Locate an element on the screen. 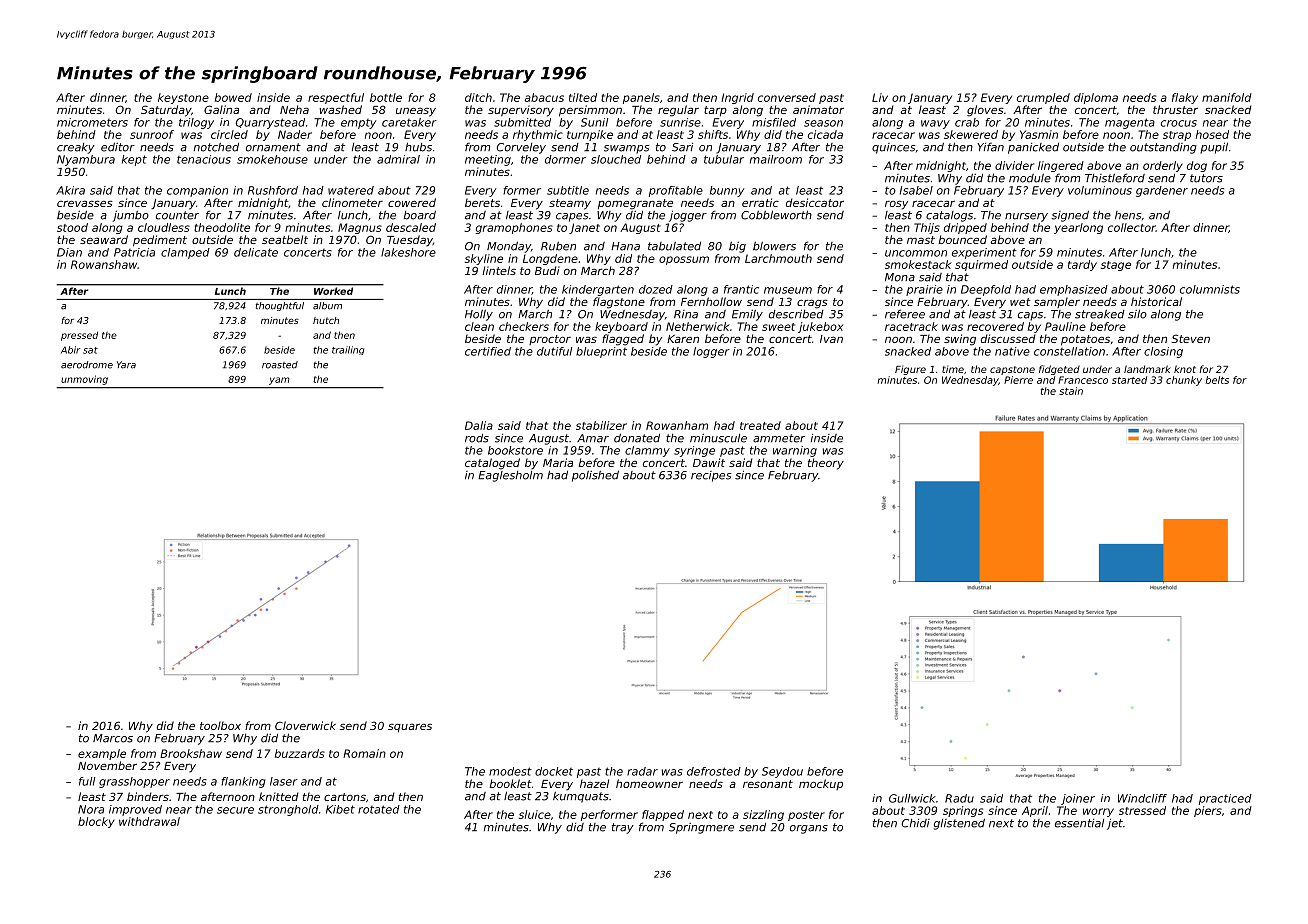 This screenshot has height=924, width=1308. frantic is located at coordinates (741, 289).
